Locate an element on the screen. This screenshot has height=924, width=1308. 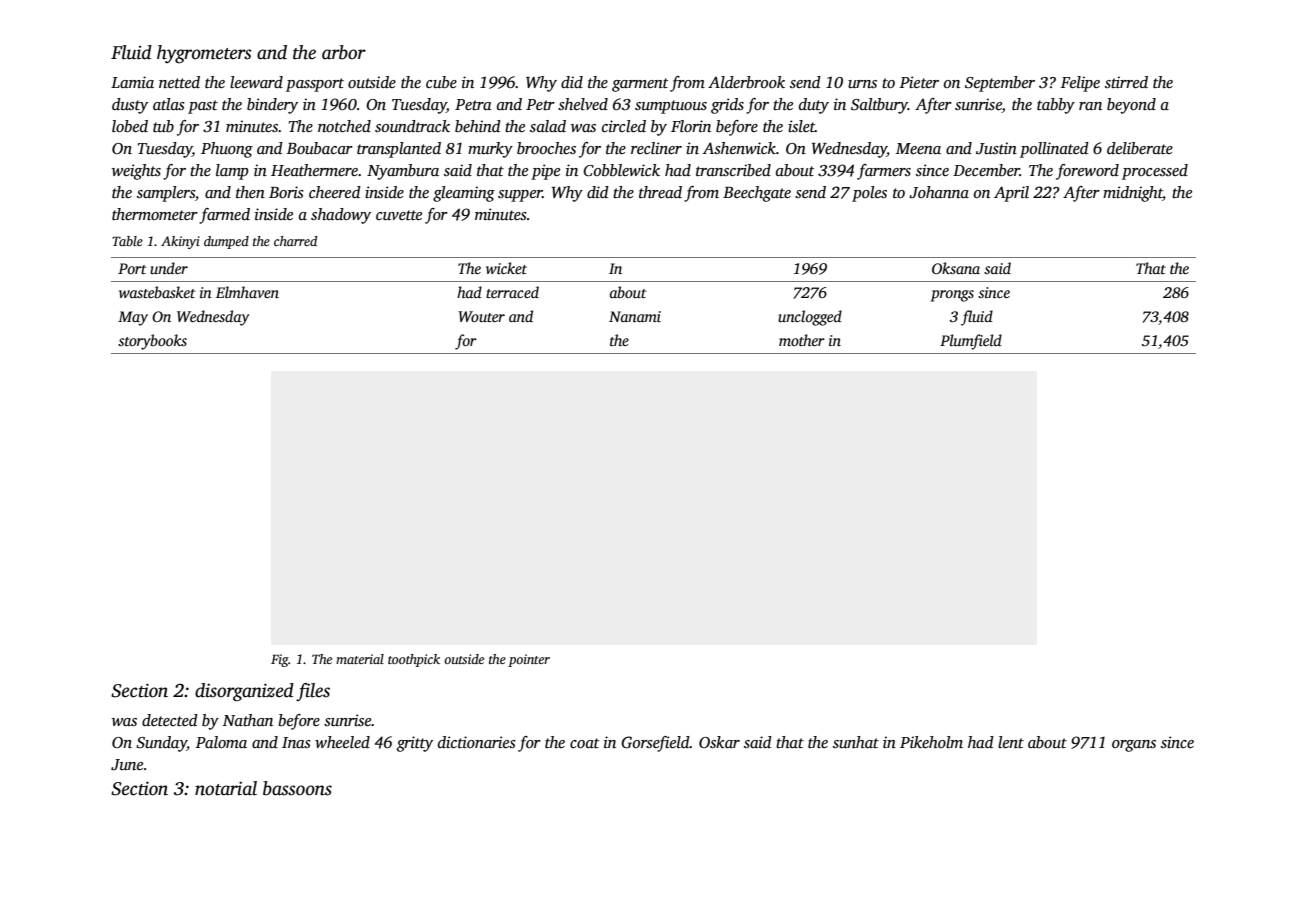
storybooks is located at coordinates (152, 342).
